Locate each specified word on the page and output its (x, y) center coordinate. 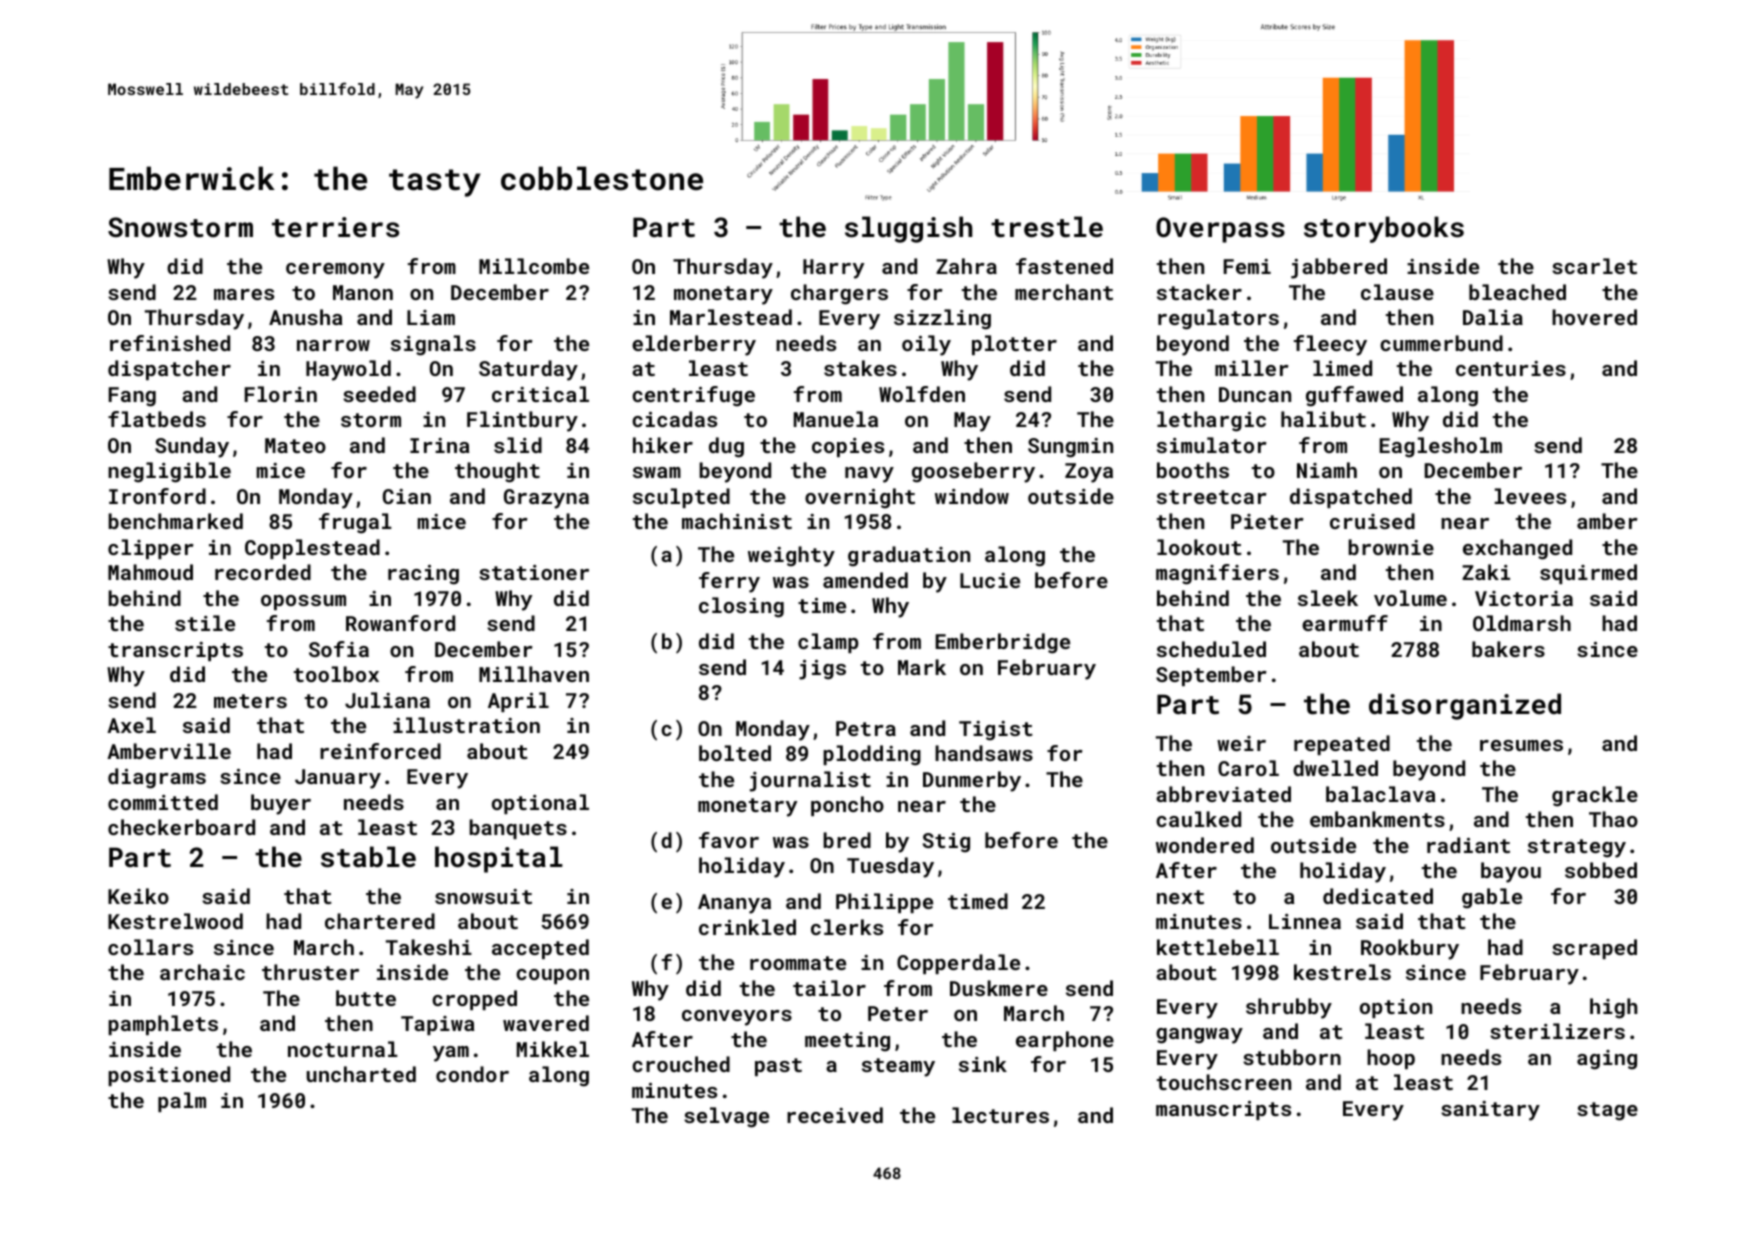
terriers (335, 227)
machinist (737, 521)
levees (1530, 496)
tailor (829, 988)
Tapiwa (438, 1025)
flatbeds (157, 419)
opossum (303, 602)
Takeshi (429, 947)
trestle (1047, 227)
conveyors (737, 1018)
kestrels (1342, 972)
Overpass (1220, 230)
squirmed (1588, 574)
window (972, 496)
